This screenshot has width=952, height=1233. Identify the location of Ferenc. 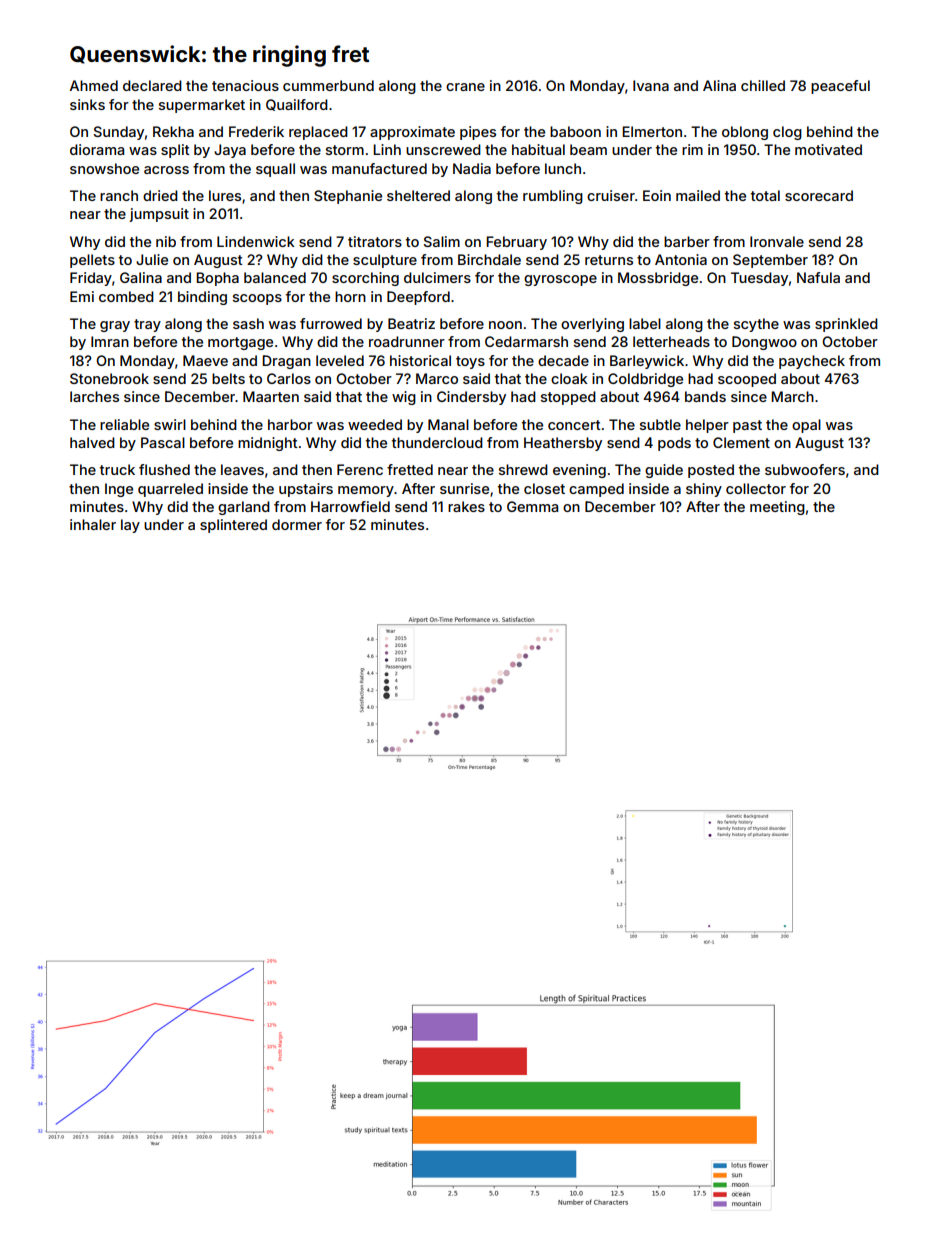
(360, 469).
